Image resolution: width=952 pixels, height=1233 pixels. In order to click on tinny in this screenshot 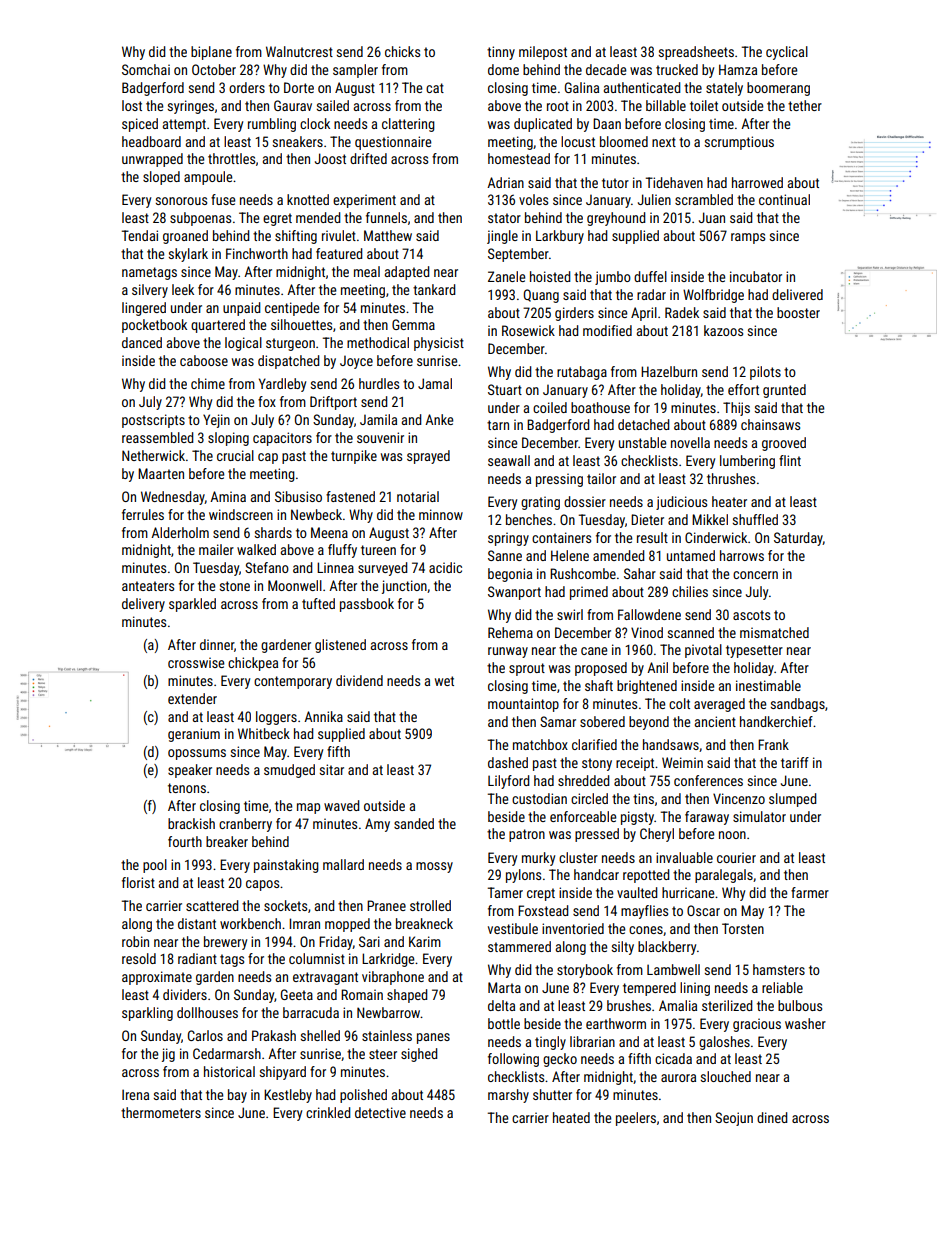, I will do `click(501, 53)`.
